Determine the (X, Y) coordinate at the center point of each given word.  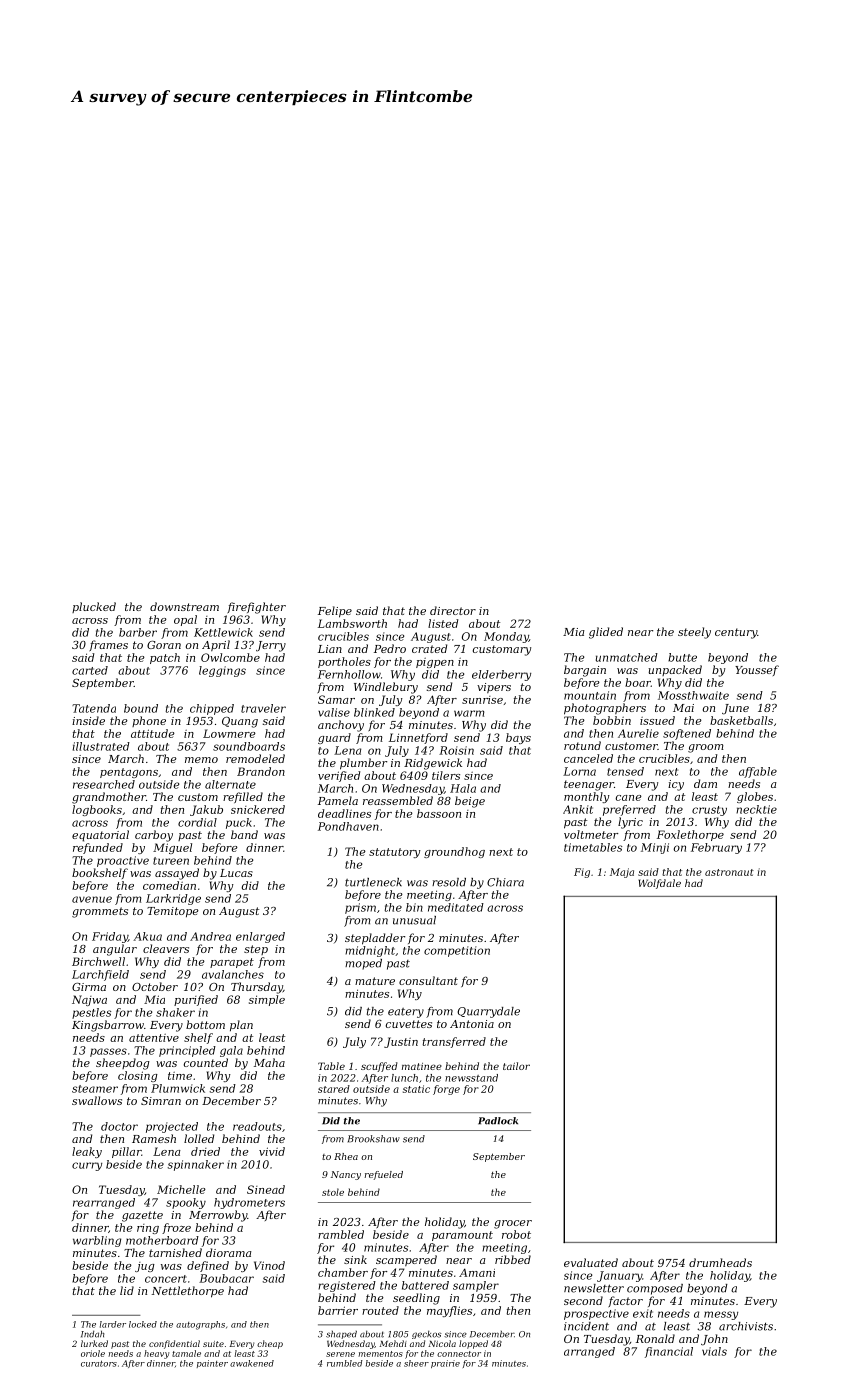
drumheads (720, 1262)
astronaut (729, 872)
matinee (422, 1066)
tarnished (175, 1252)
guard (334, 738)
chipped (212, 709)
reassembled (398, 800)
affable (758, 772)
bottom (205, 1024)
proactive (123, 861)
